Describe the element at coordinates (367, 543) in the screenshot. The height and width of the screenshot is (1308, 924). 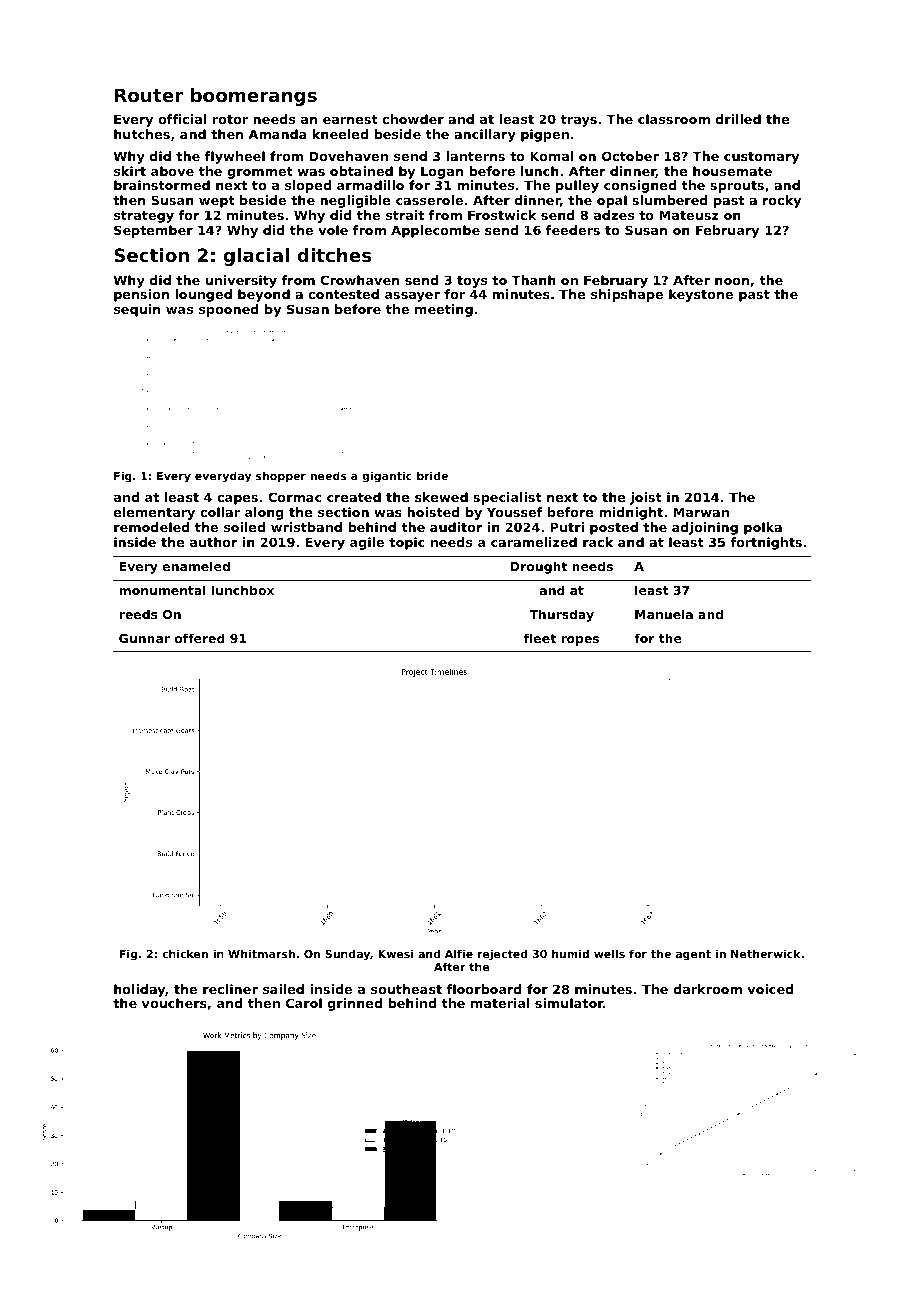
I see `agile` at that location.
